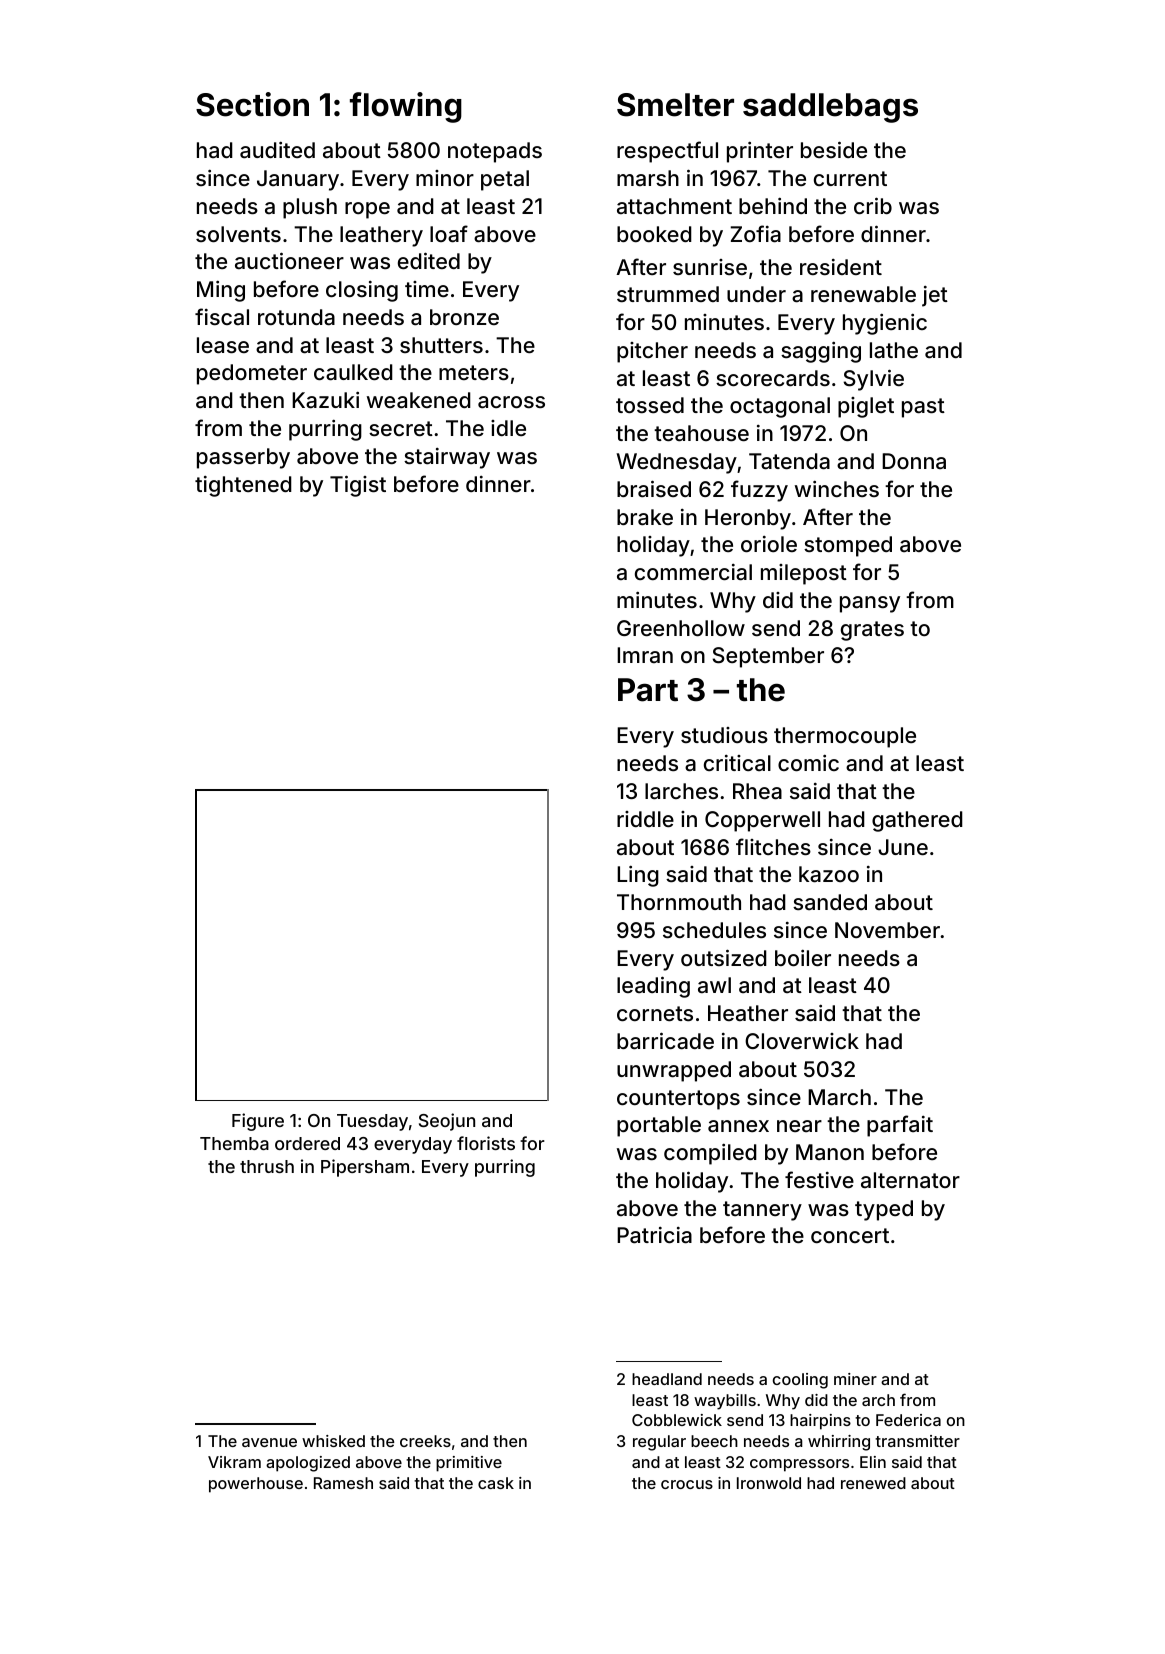 Image resolution: width=1165 pixels, height=1654 pixels. What do you see at coordinates (654, 1235) in the screenshot?
I see `Patricia` at bounding box center [654, 1235].
